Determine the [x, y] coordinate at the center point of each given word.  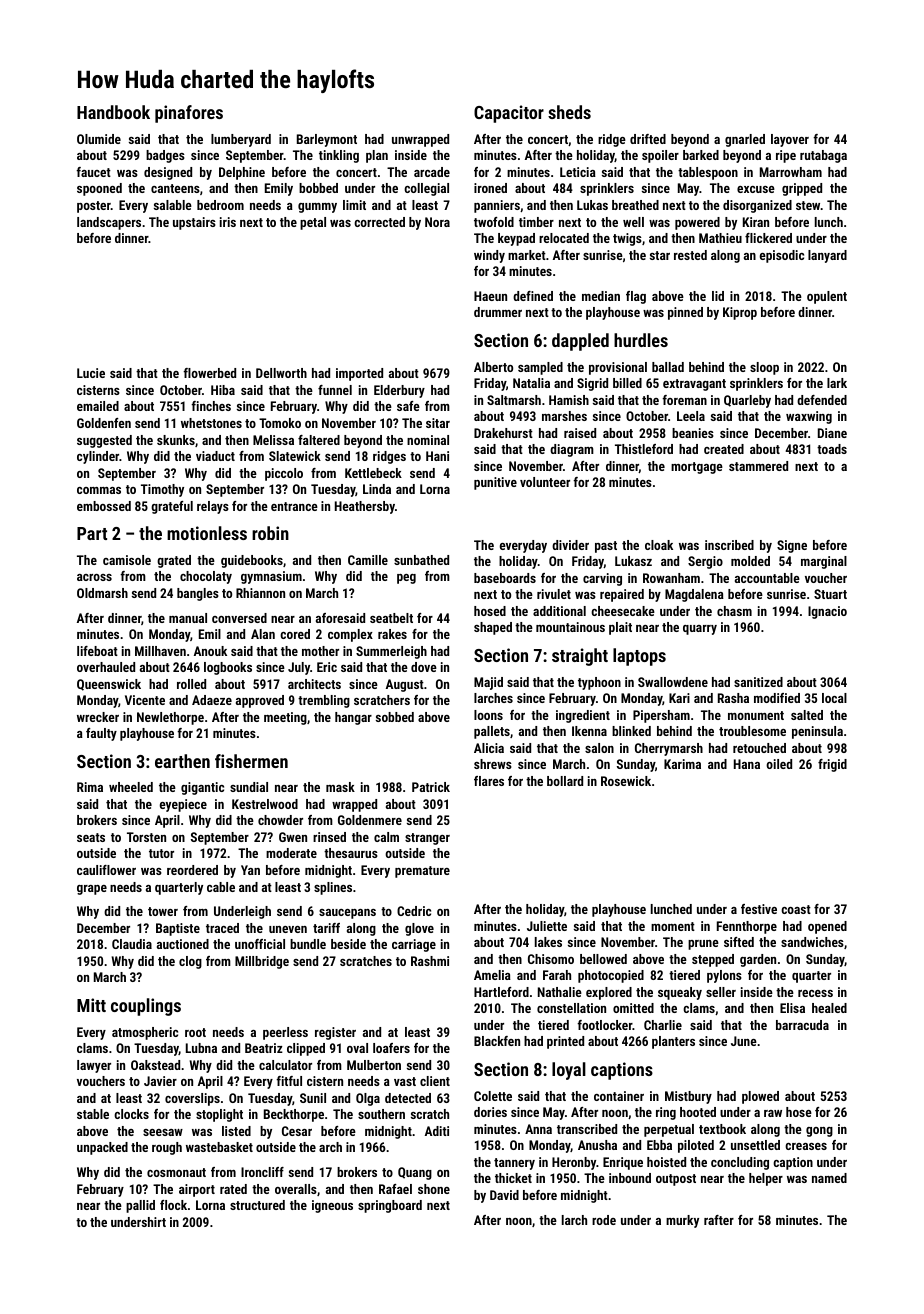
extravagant [694, 385]
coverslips [192, 1099]
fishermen [251, 761]
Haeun [490, 296]
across [94, 577]
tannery [514, 1164]
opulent [827, 297]
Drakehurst [503, 433]
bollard [565, 781]
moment [673, 926]
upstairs [194, 223]
